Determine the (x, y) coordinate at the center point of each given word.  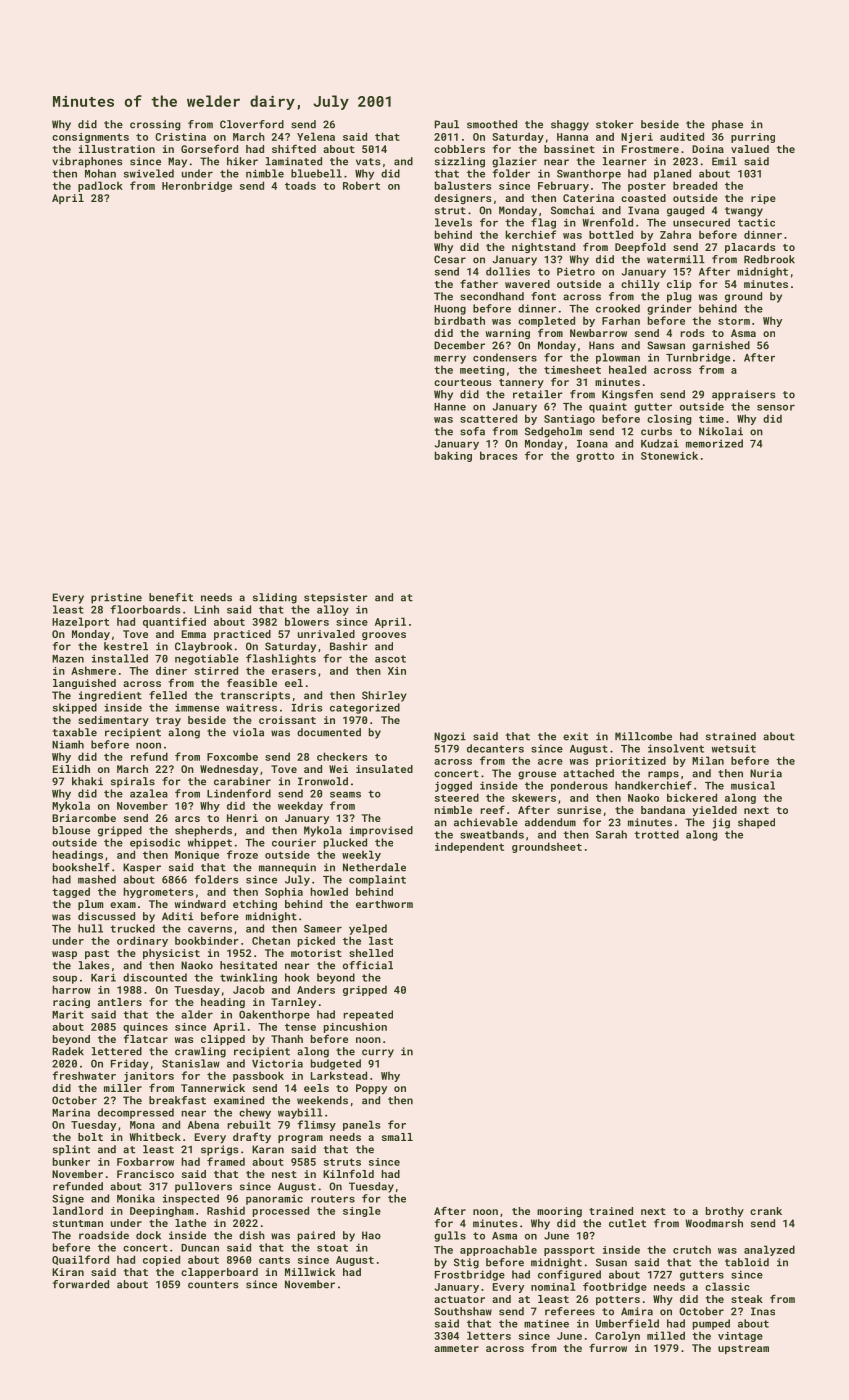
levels (453, 222)
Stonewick (669, 455)
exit (575, 736)
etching (255, 905)
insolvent (676, 748)
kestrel (126, 646)
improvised (381, 831)
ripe (763, 199)
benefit (171, 597)
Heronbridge (197, 186)
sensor (776, 407)
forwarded (81, 1284)
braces (498, 455)
